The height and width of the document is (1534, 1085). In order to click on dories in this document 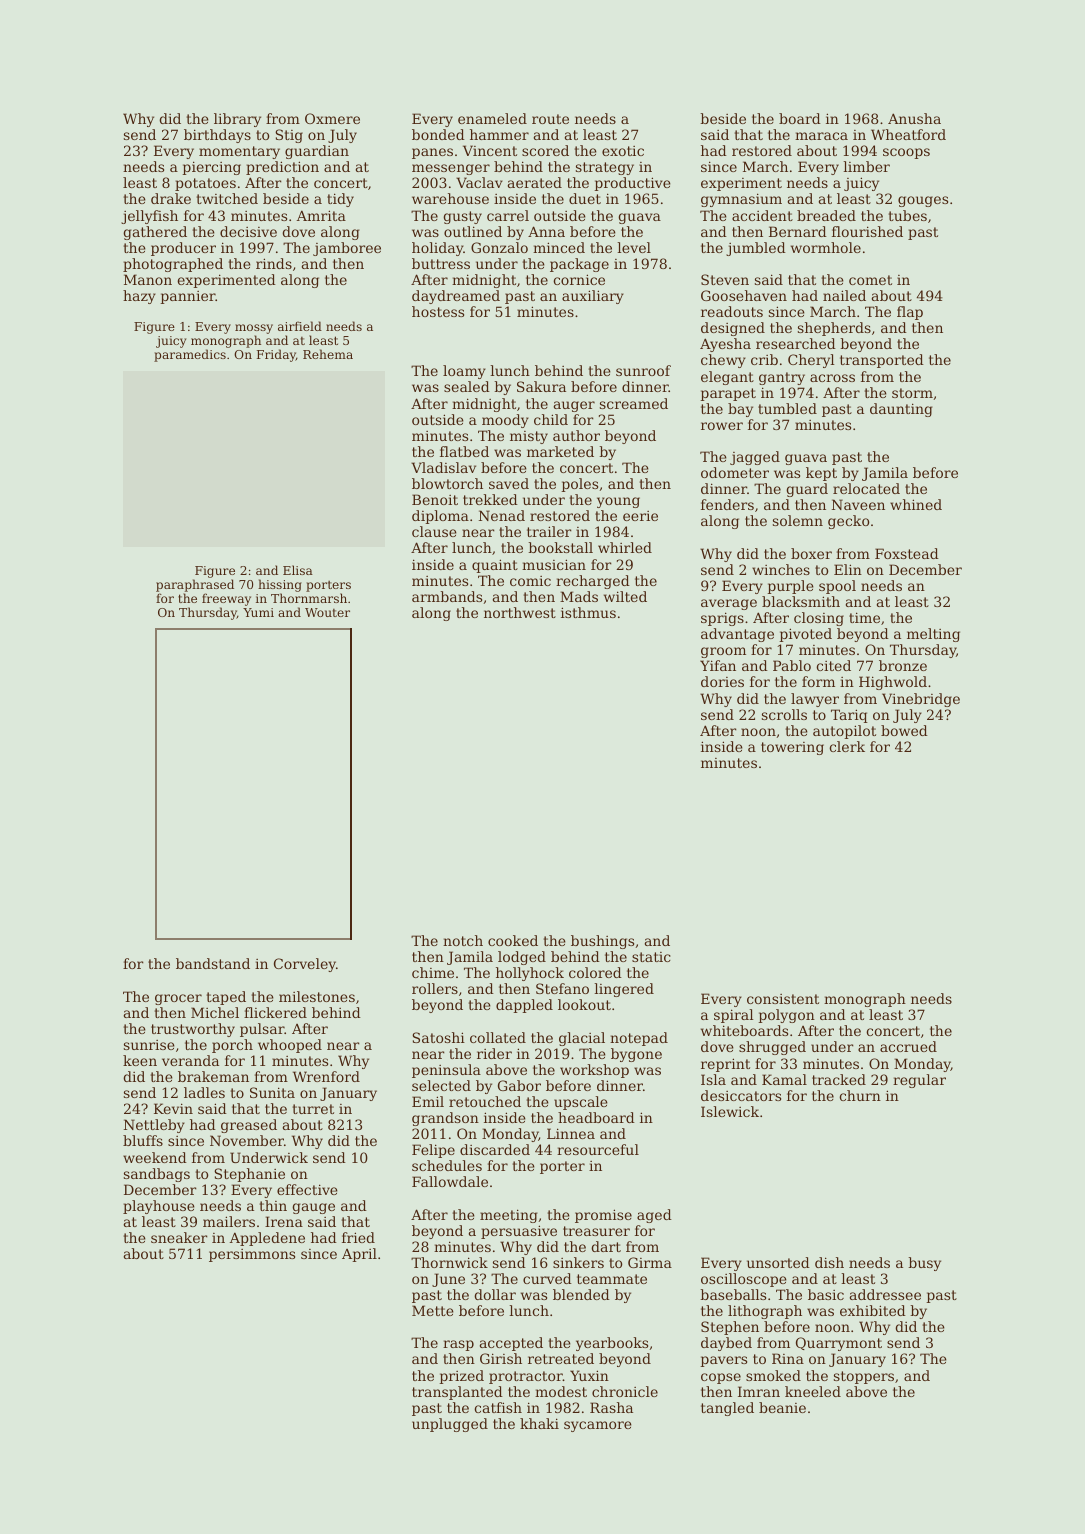, I will do `click(722, 681)`.
